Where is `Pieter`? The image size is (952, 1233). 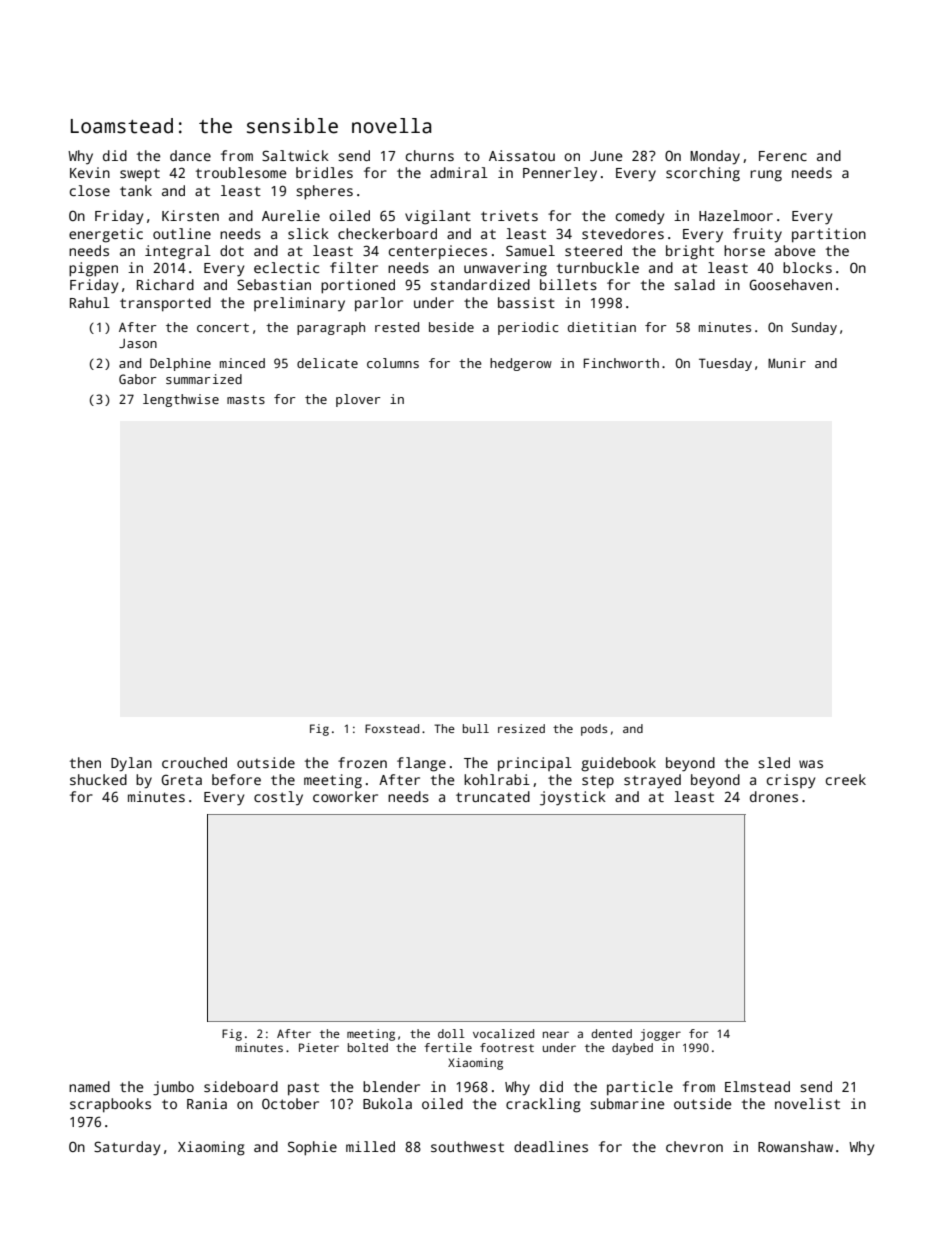
Pieter is located at coordinates (319, 1047).
